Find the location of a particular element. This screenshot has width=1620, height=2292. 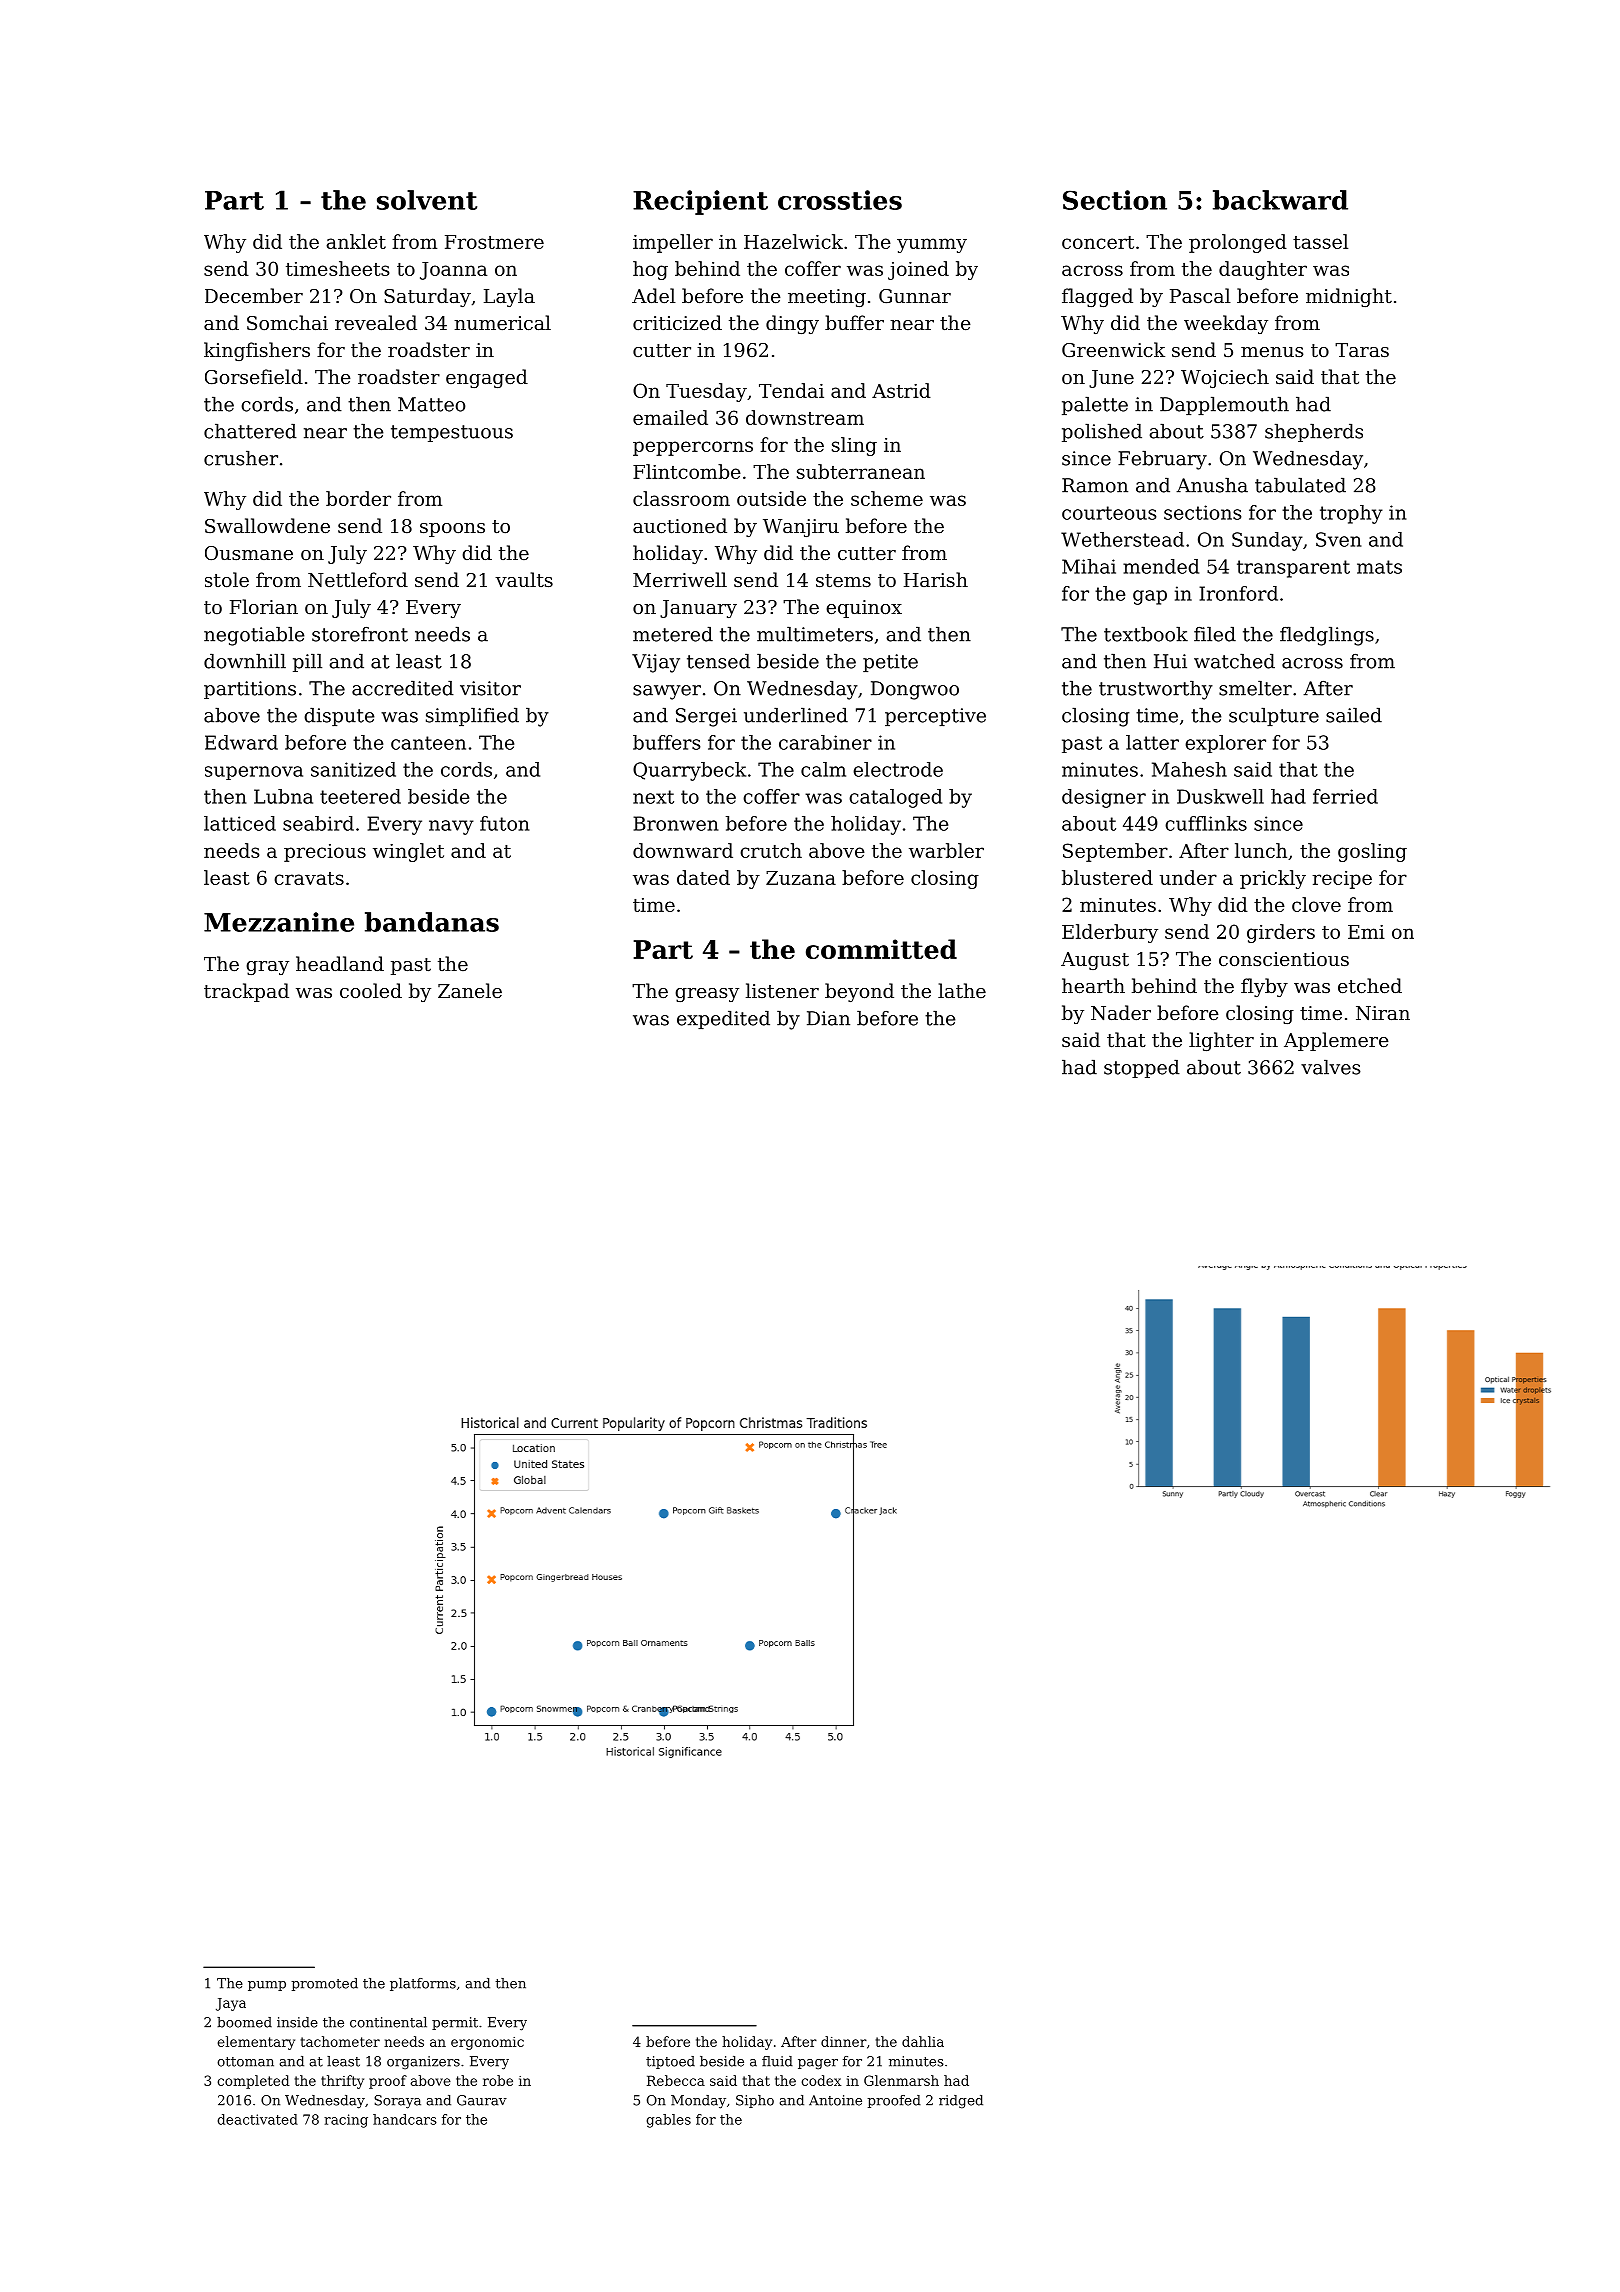

crossties is located at coordinates (840, 200).
